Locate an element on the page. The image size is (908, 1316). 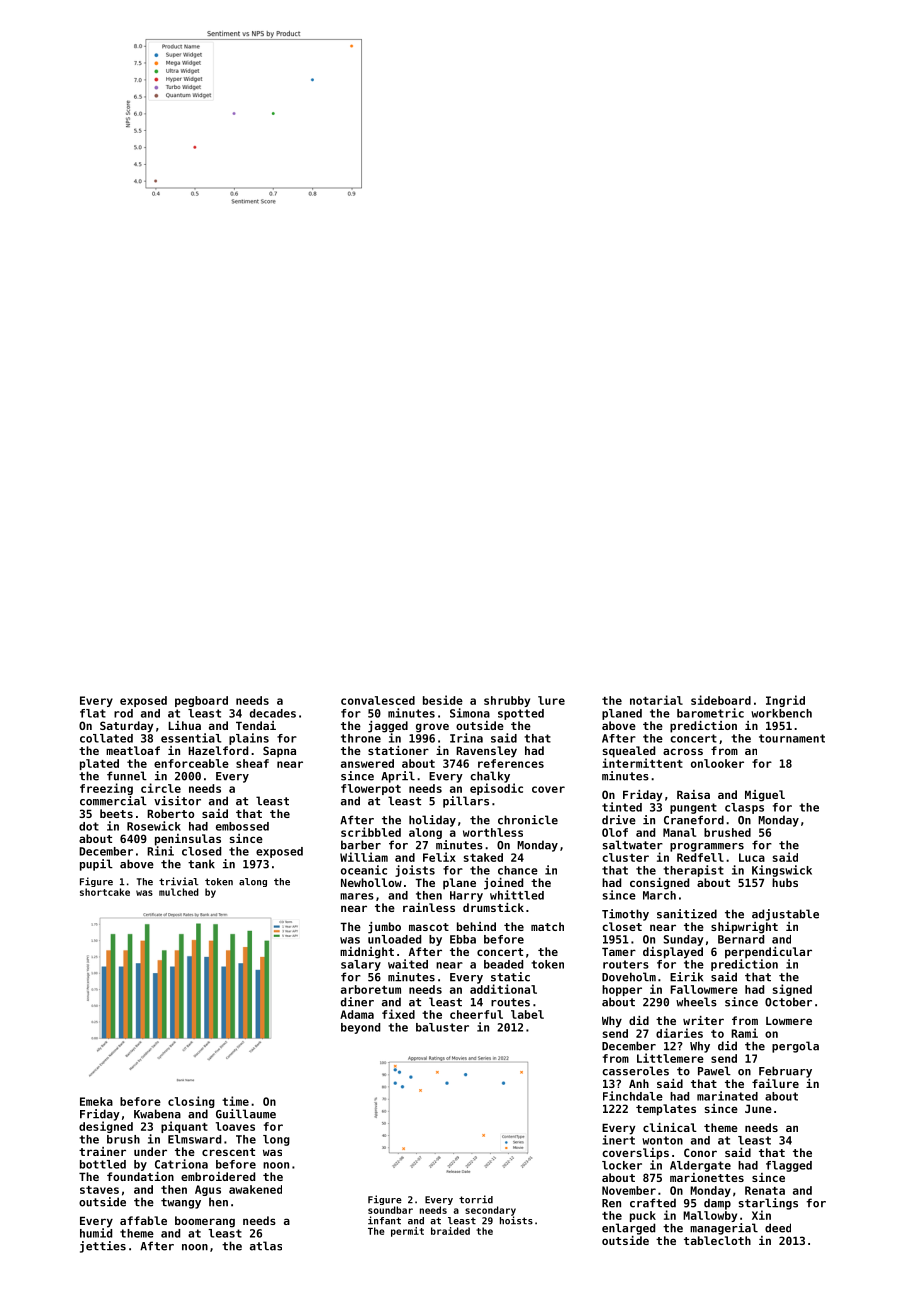
beyond is located at coordinates (360, 1028).
